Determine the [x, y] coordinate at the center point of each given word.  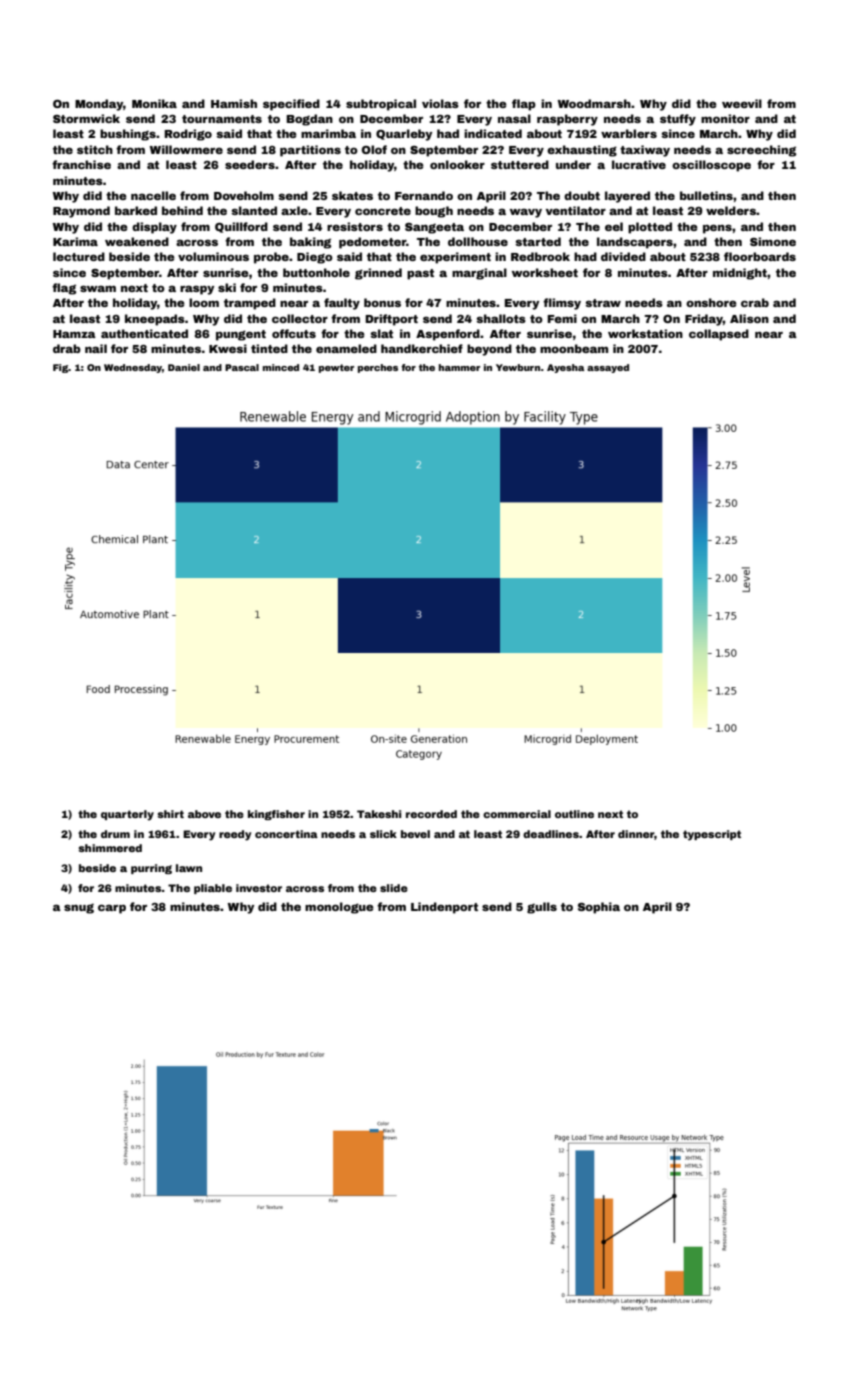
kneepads [155, 320]
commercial [517, 814]
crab [755, 302]
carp [112, 909]
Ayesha [566, 368]
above [204, 814]
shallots [501, 318]
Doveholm [244, 195]
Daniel [184, 367]
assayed [608, 368]
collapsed [719, 335]
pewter [336, 368]
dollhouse [478, 241]
